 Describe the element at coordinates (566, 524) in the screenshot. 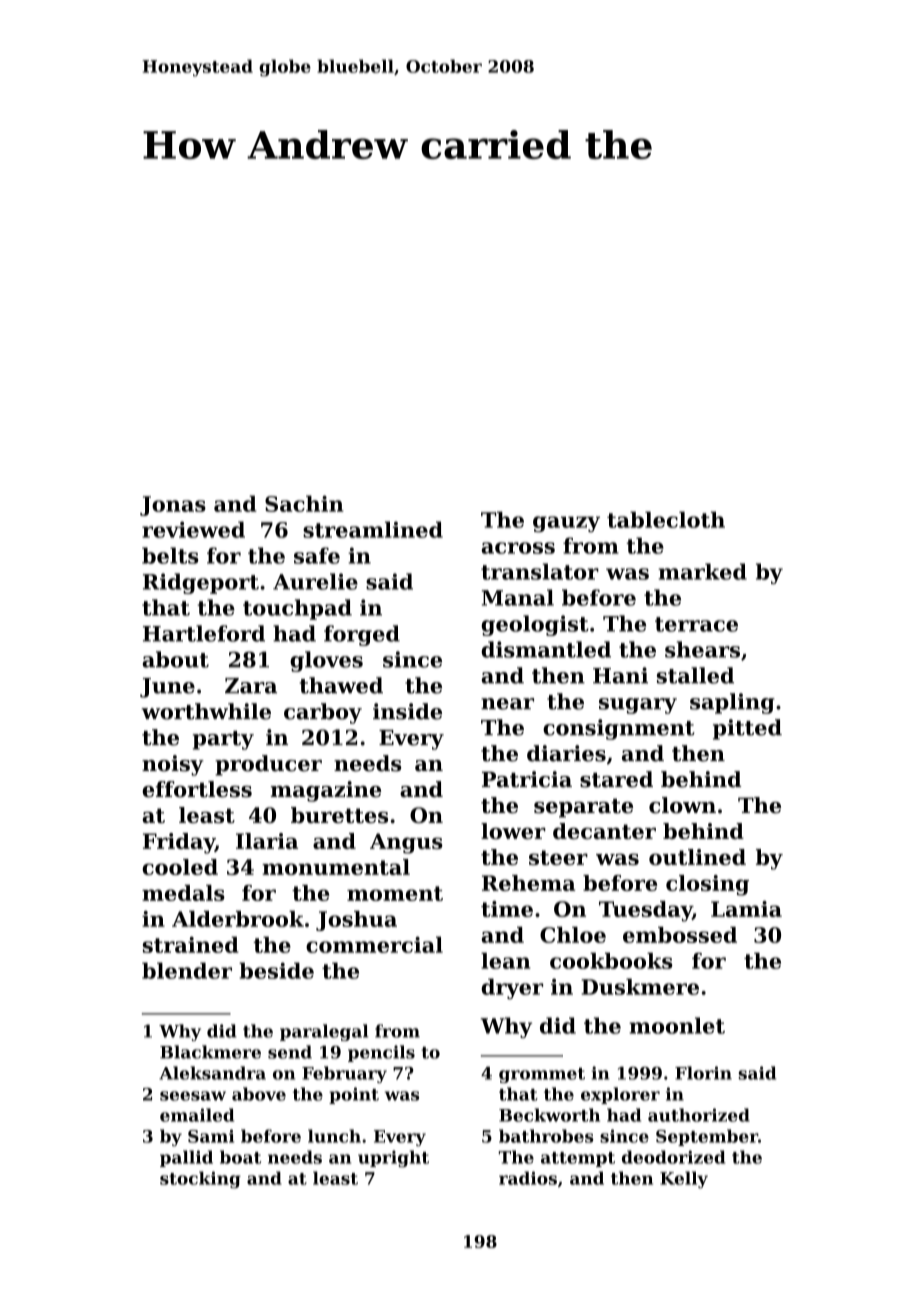

I see `gauzy` at that location.
